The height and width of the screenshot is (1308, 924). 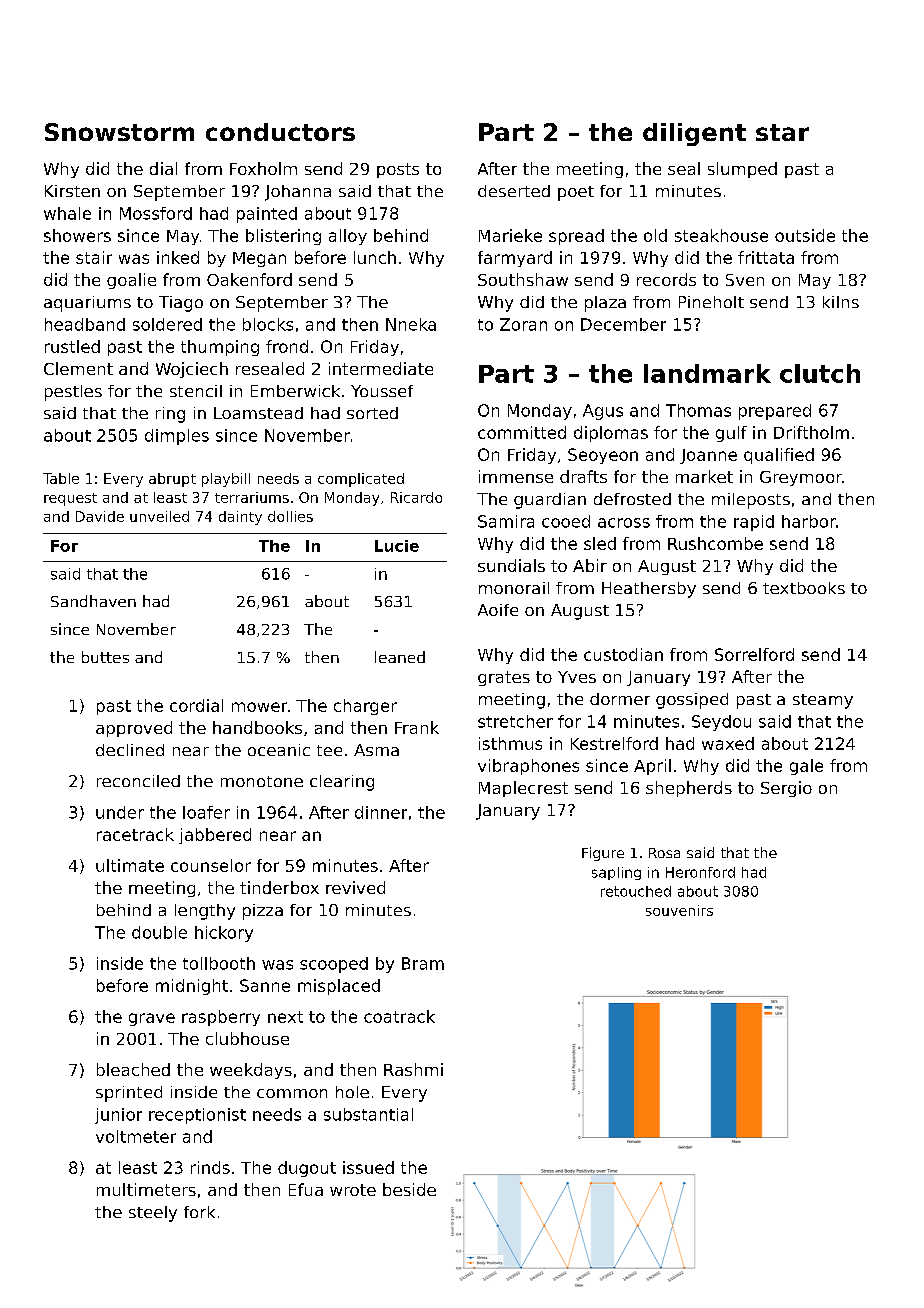 I want to click on outside, so click(x=805, y=235).
